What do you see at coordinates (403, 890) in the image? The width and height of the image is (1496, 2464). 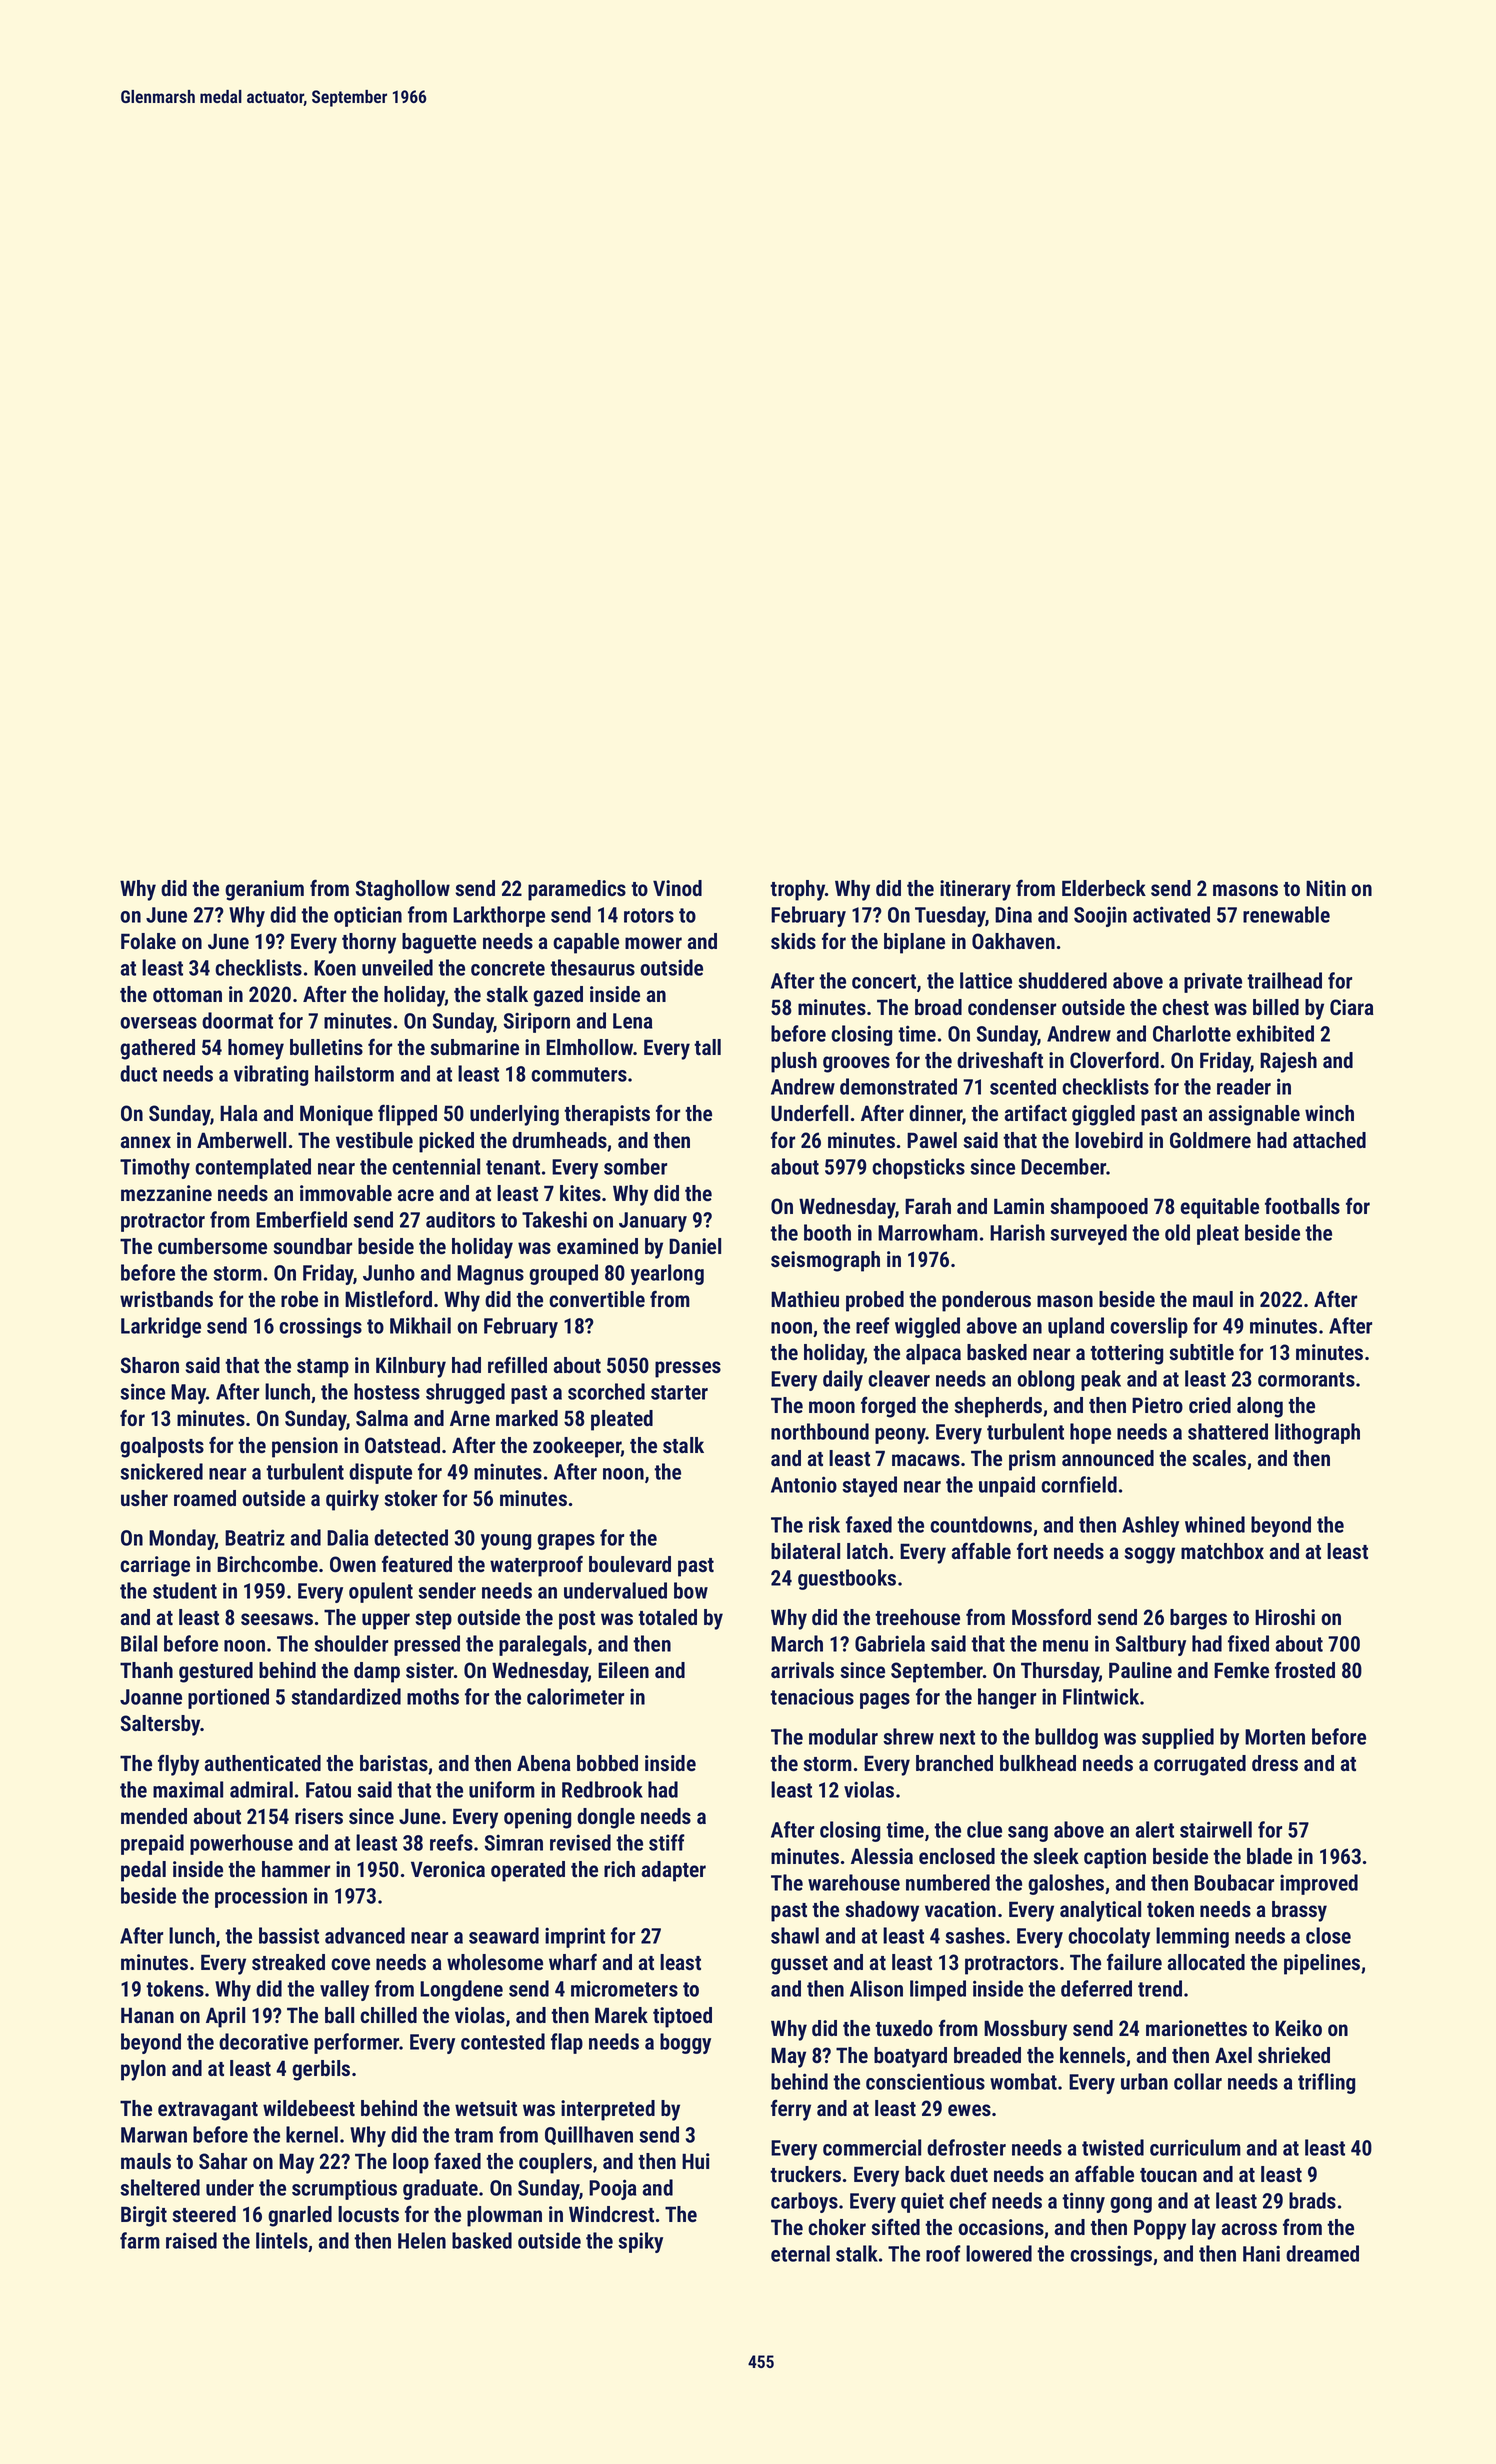 I see `Staghollow` at bounding box center [403, 890].
